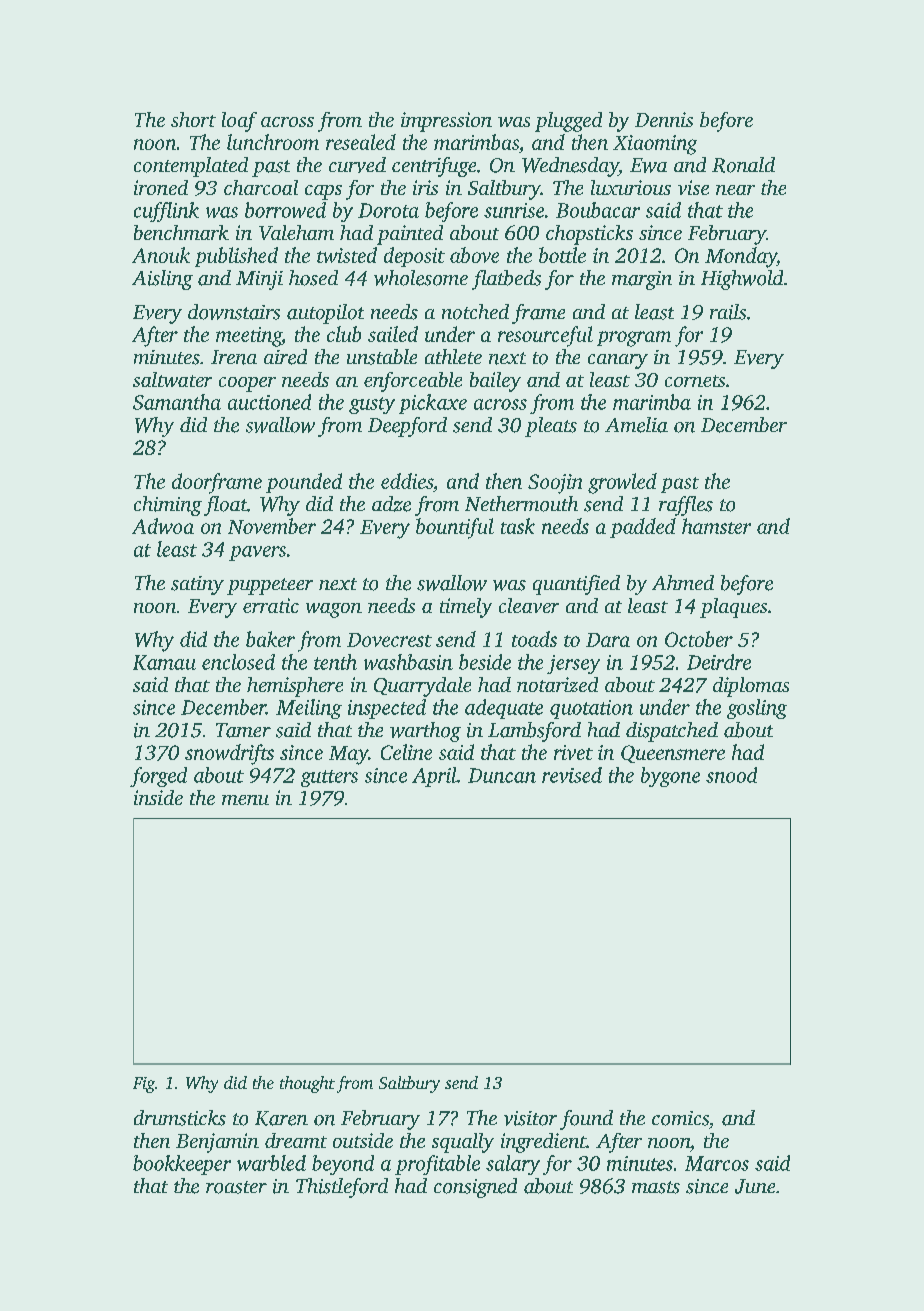  Describe the element at coordinates (680, 1118) in the page. I see `comics` at that location.
